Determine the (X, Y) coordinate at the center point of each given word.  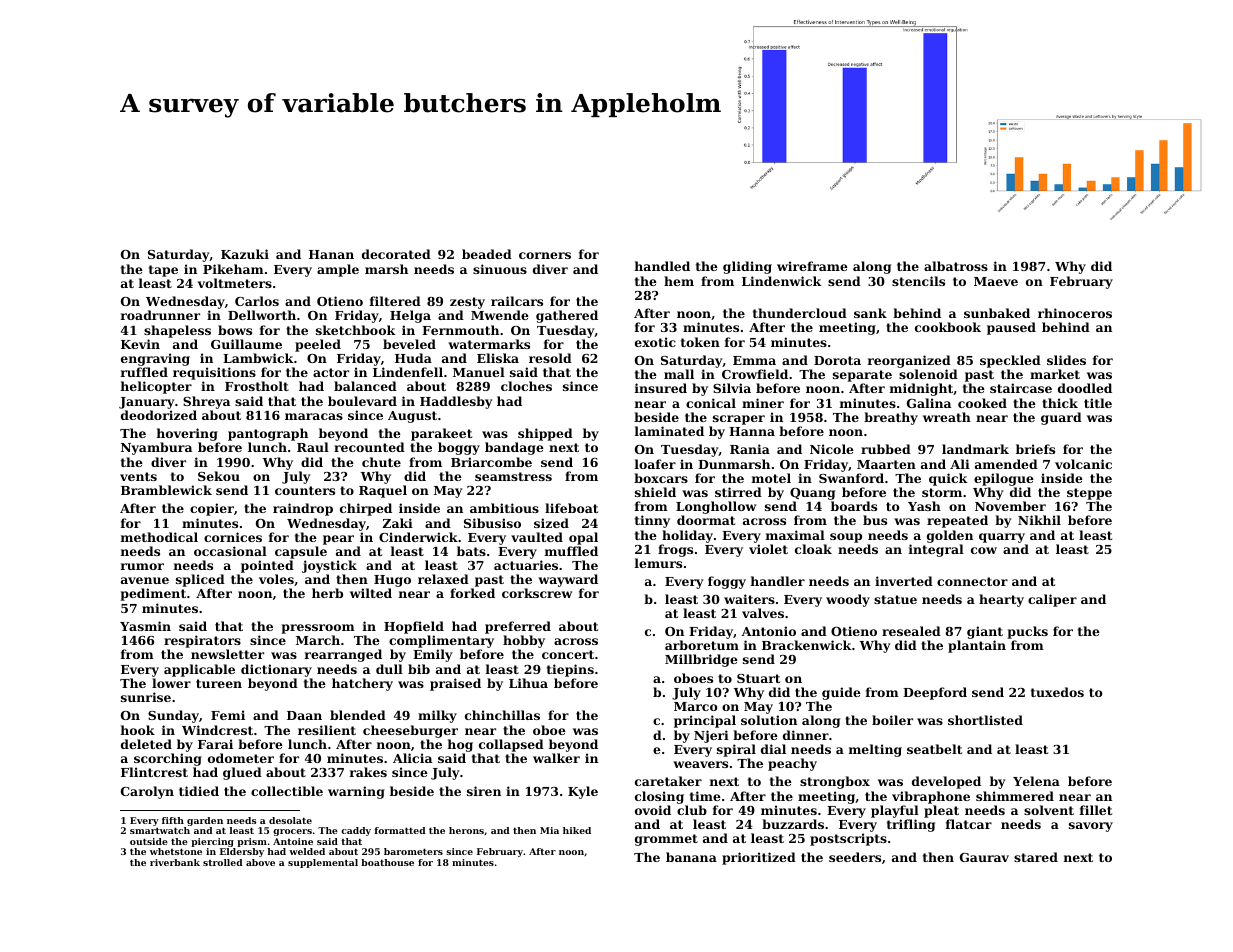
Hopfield (414, 627)
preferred (518, 627)
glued (242, 773)
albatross (956, 266)
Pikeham (233, 269)
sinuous (500, 269)
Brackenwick (807, 645)
